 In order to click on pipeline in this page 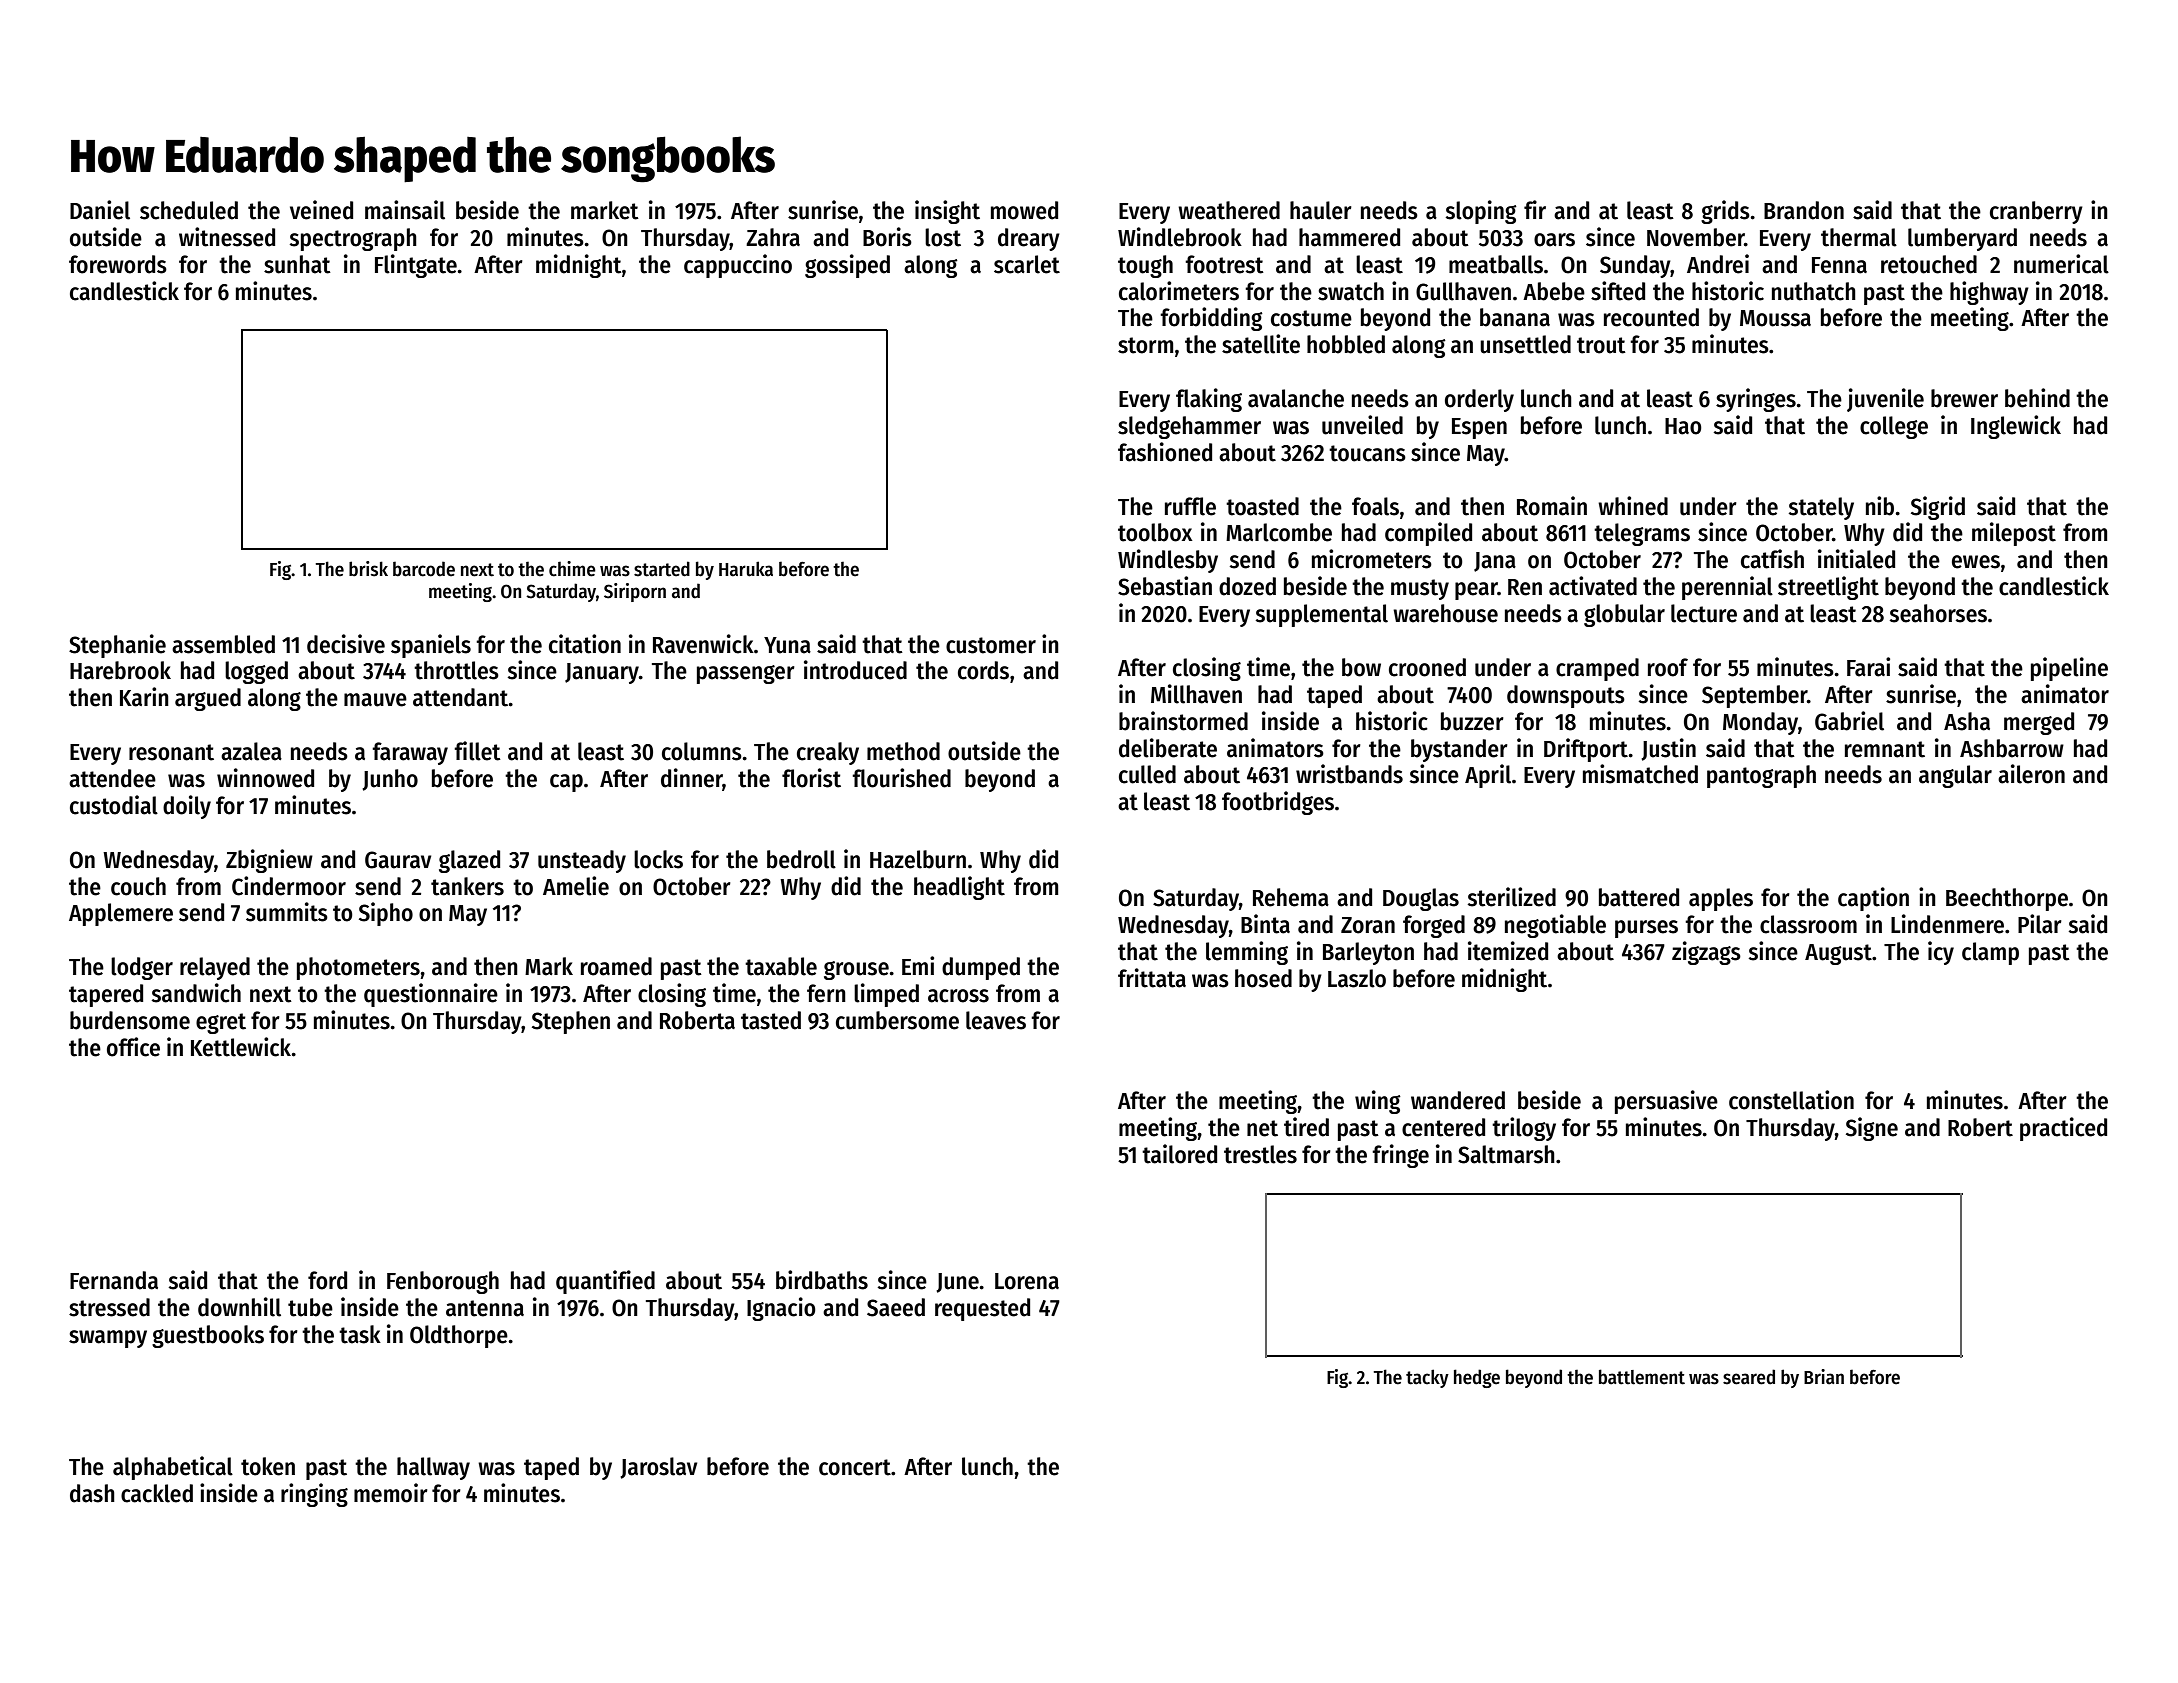, I will do `click(2069, 669)`.
